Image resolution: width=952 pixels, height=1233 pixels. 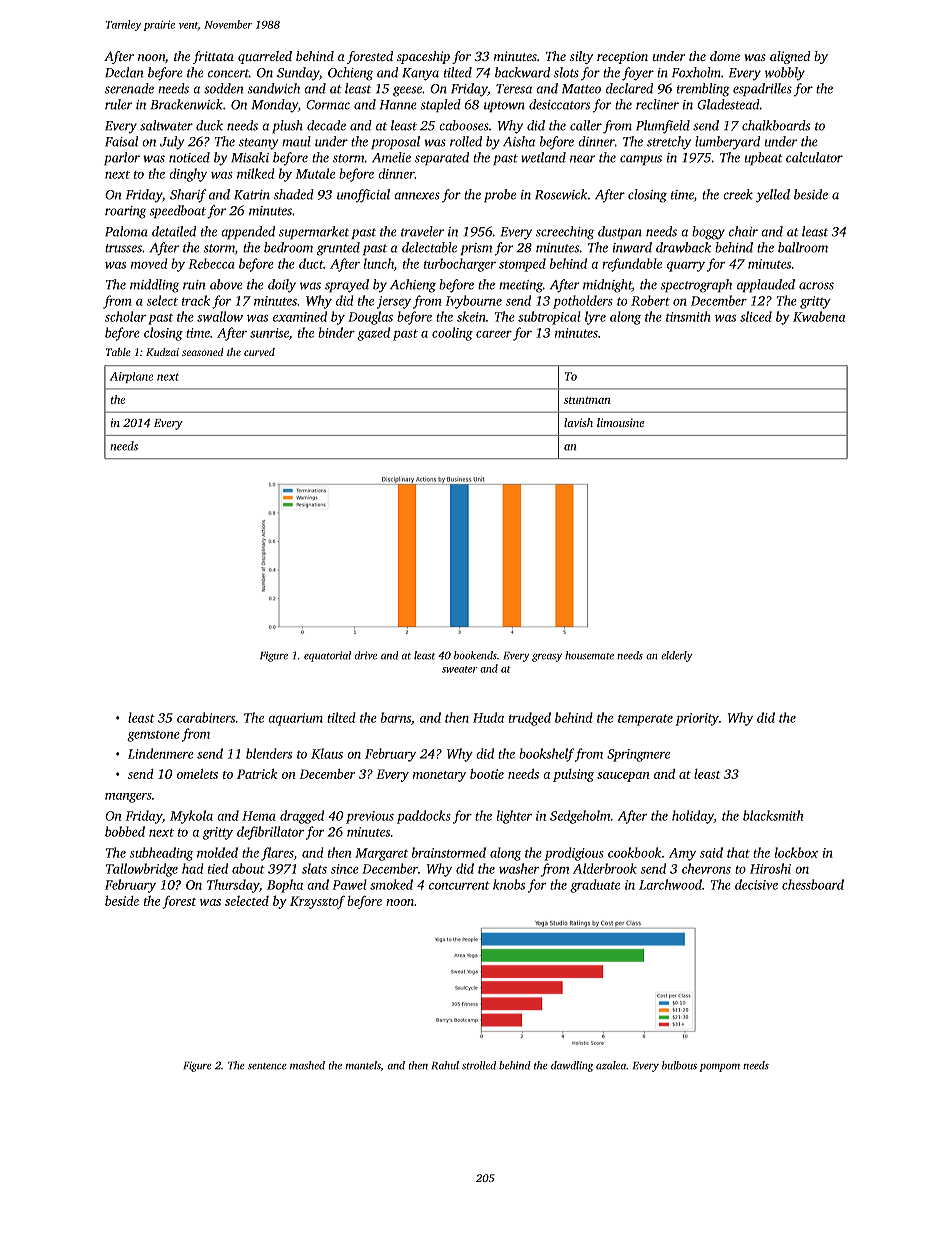 I want to click on noticed, so click(x=189, y=157).
